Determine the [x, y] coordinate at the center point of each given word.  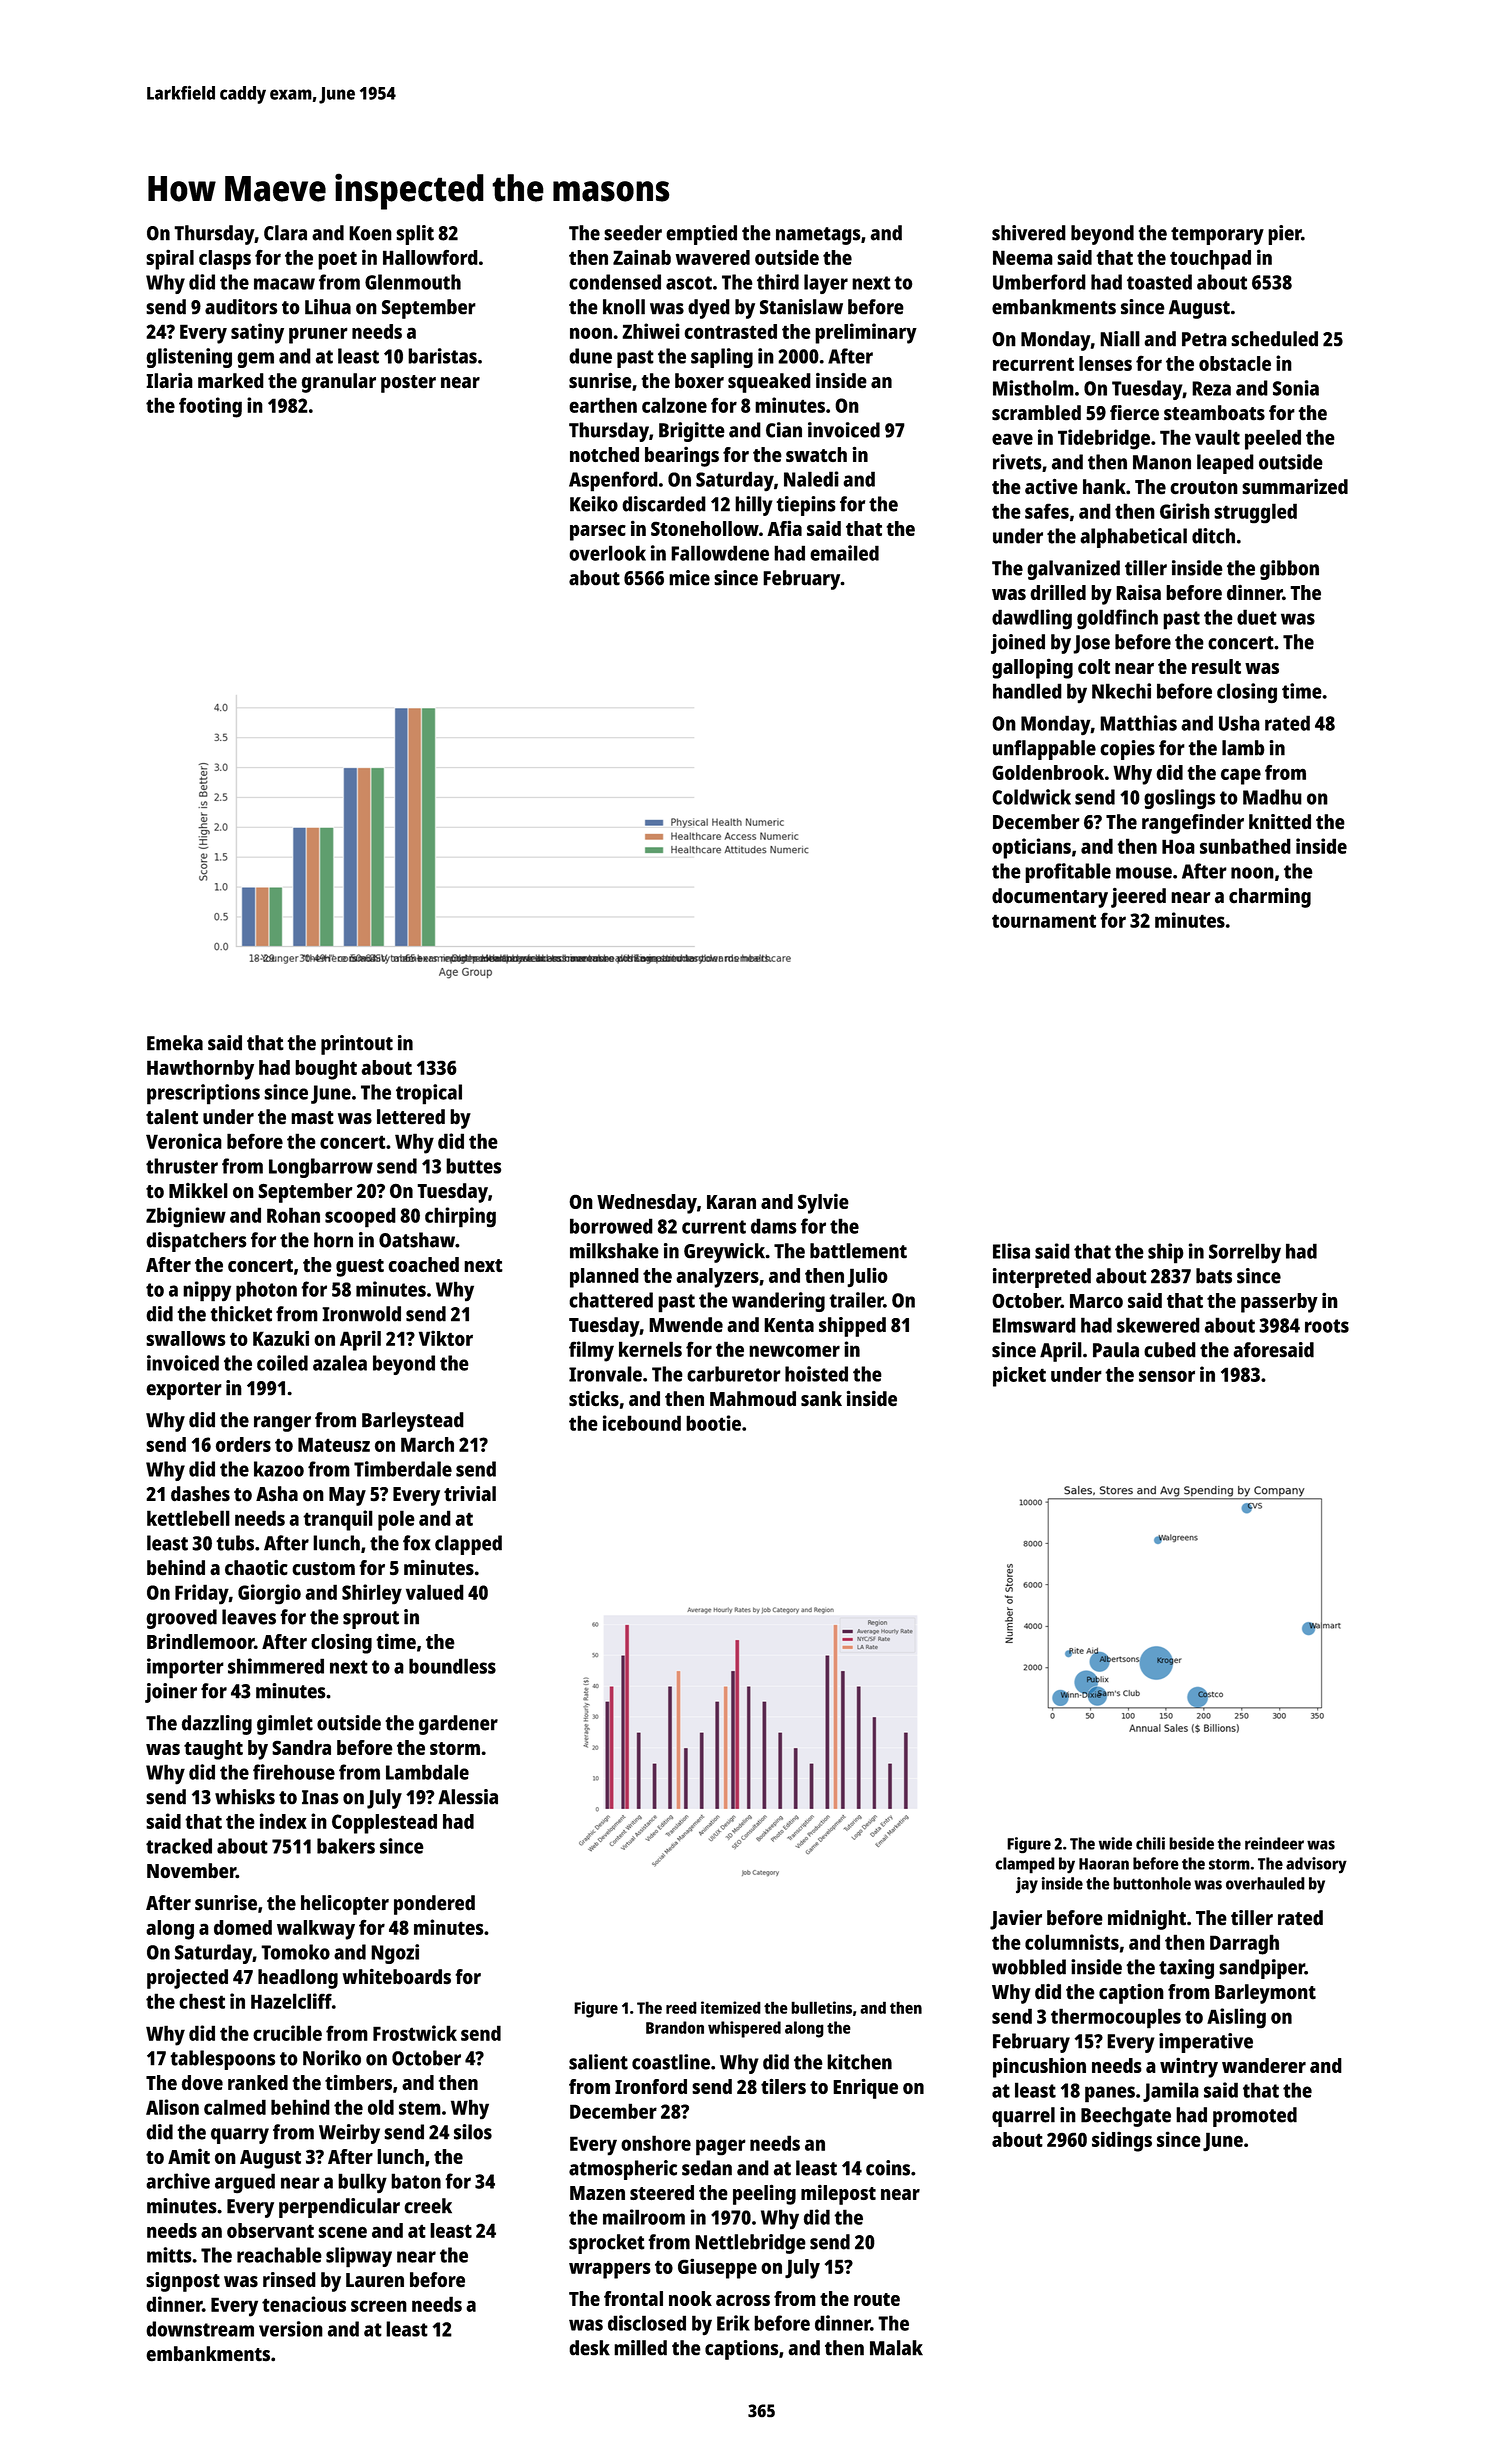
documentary [1050, 898]
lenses [1105, 363]
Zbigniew [186, 1217]
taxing [1186, 1969]
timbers [358, 2082]
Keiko [594, 504]
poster [408, 384]
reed [681, 2007]
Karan [731, 1202]
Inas [320, 1797]
